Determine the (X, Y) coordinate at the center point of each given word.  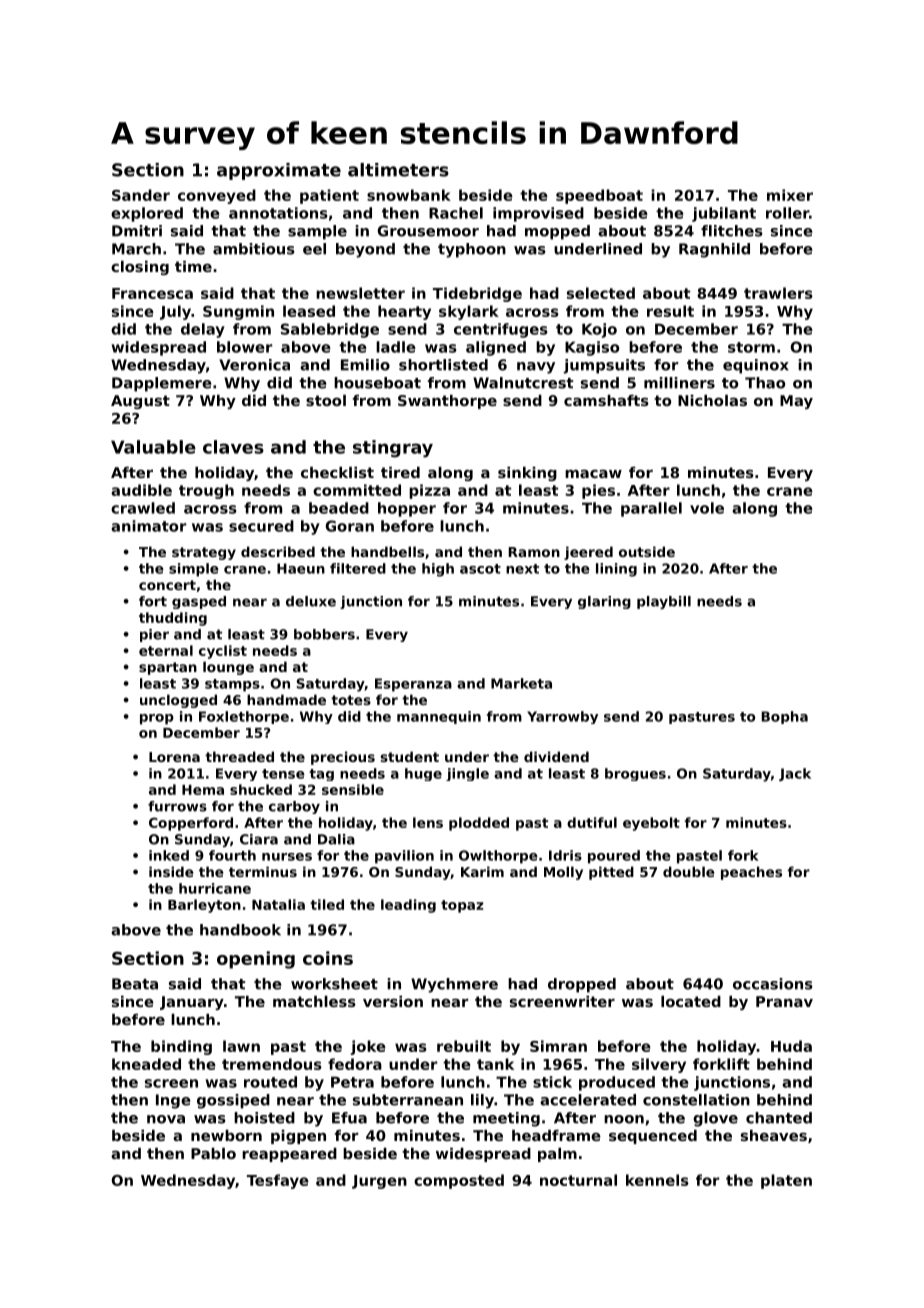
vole (707, 508)
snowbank (409, 195)
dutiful (592, 822)
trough (206, 491)
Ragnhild (714, 250)
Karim (482, 871)
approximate (279, 171)
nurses (287, 857)
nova (166, 1119)
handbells (387, 551)
